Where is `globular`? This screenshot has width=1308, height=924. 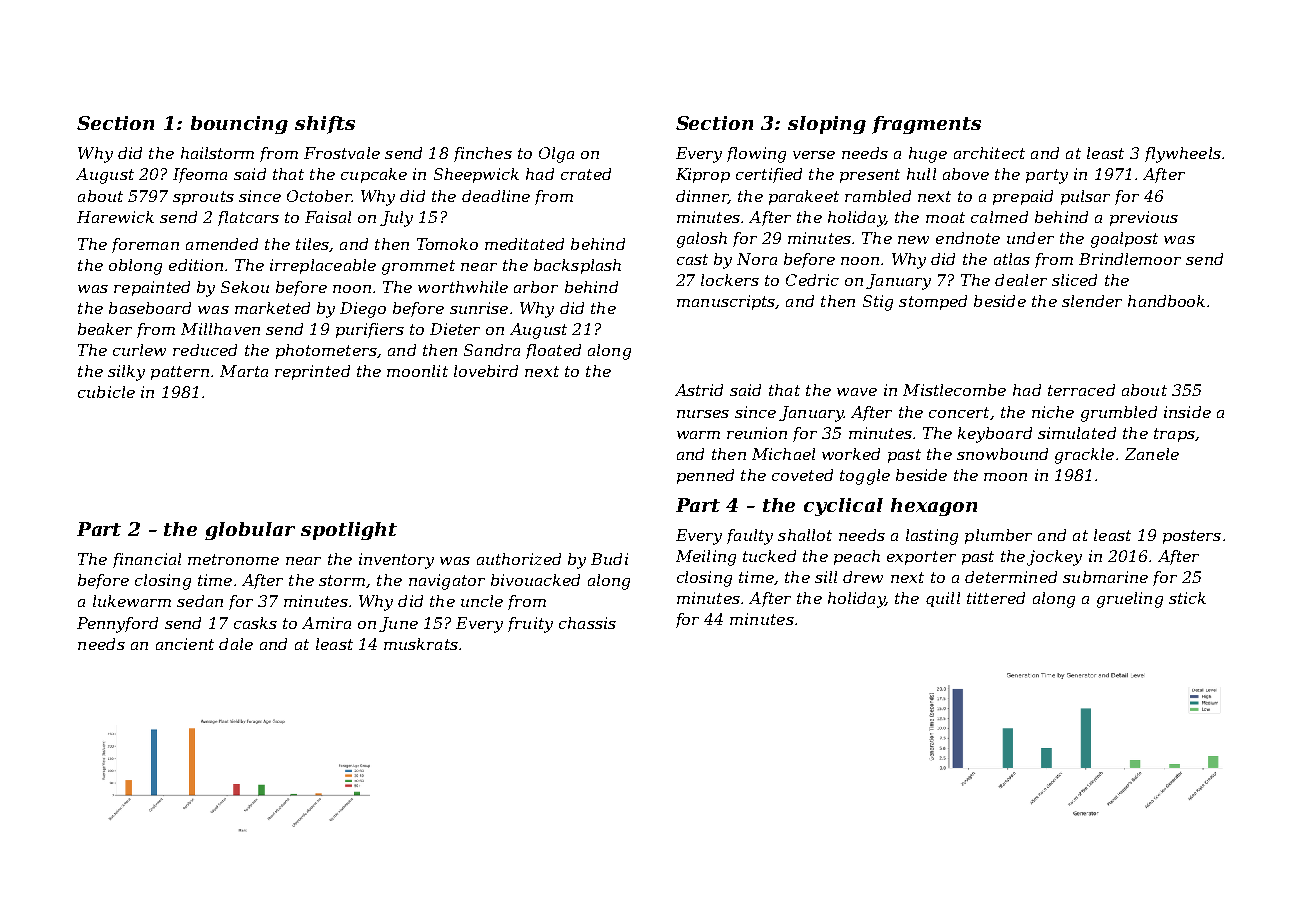 globular is located at coordinates (250, 531).
